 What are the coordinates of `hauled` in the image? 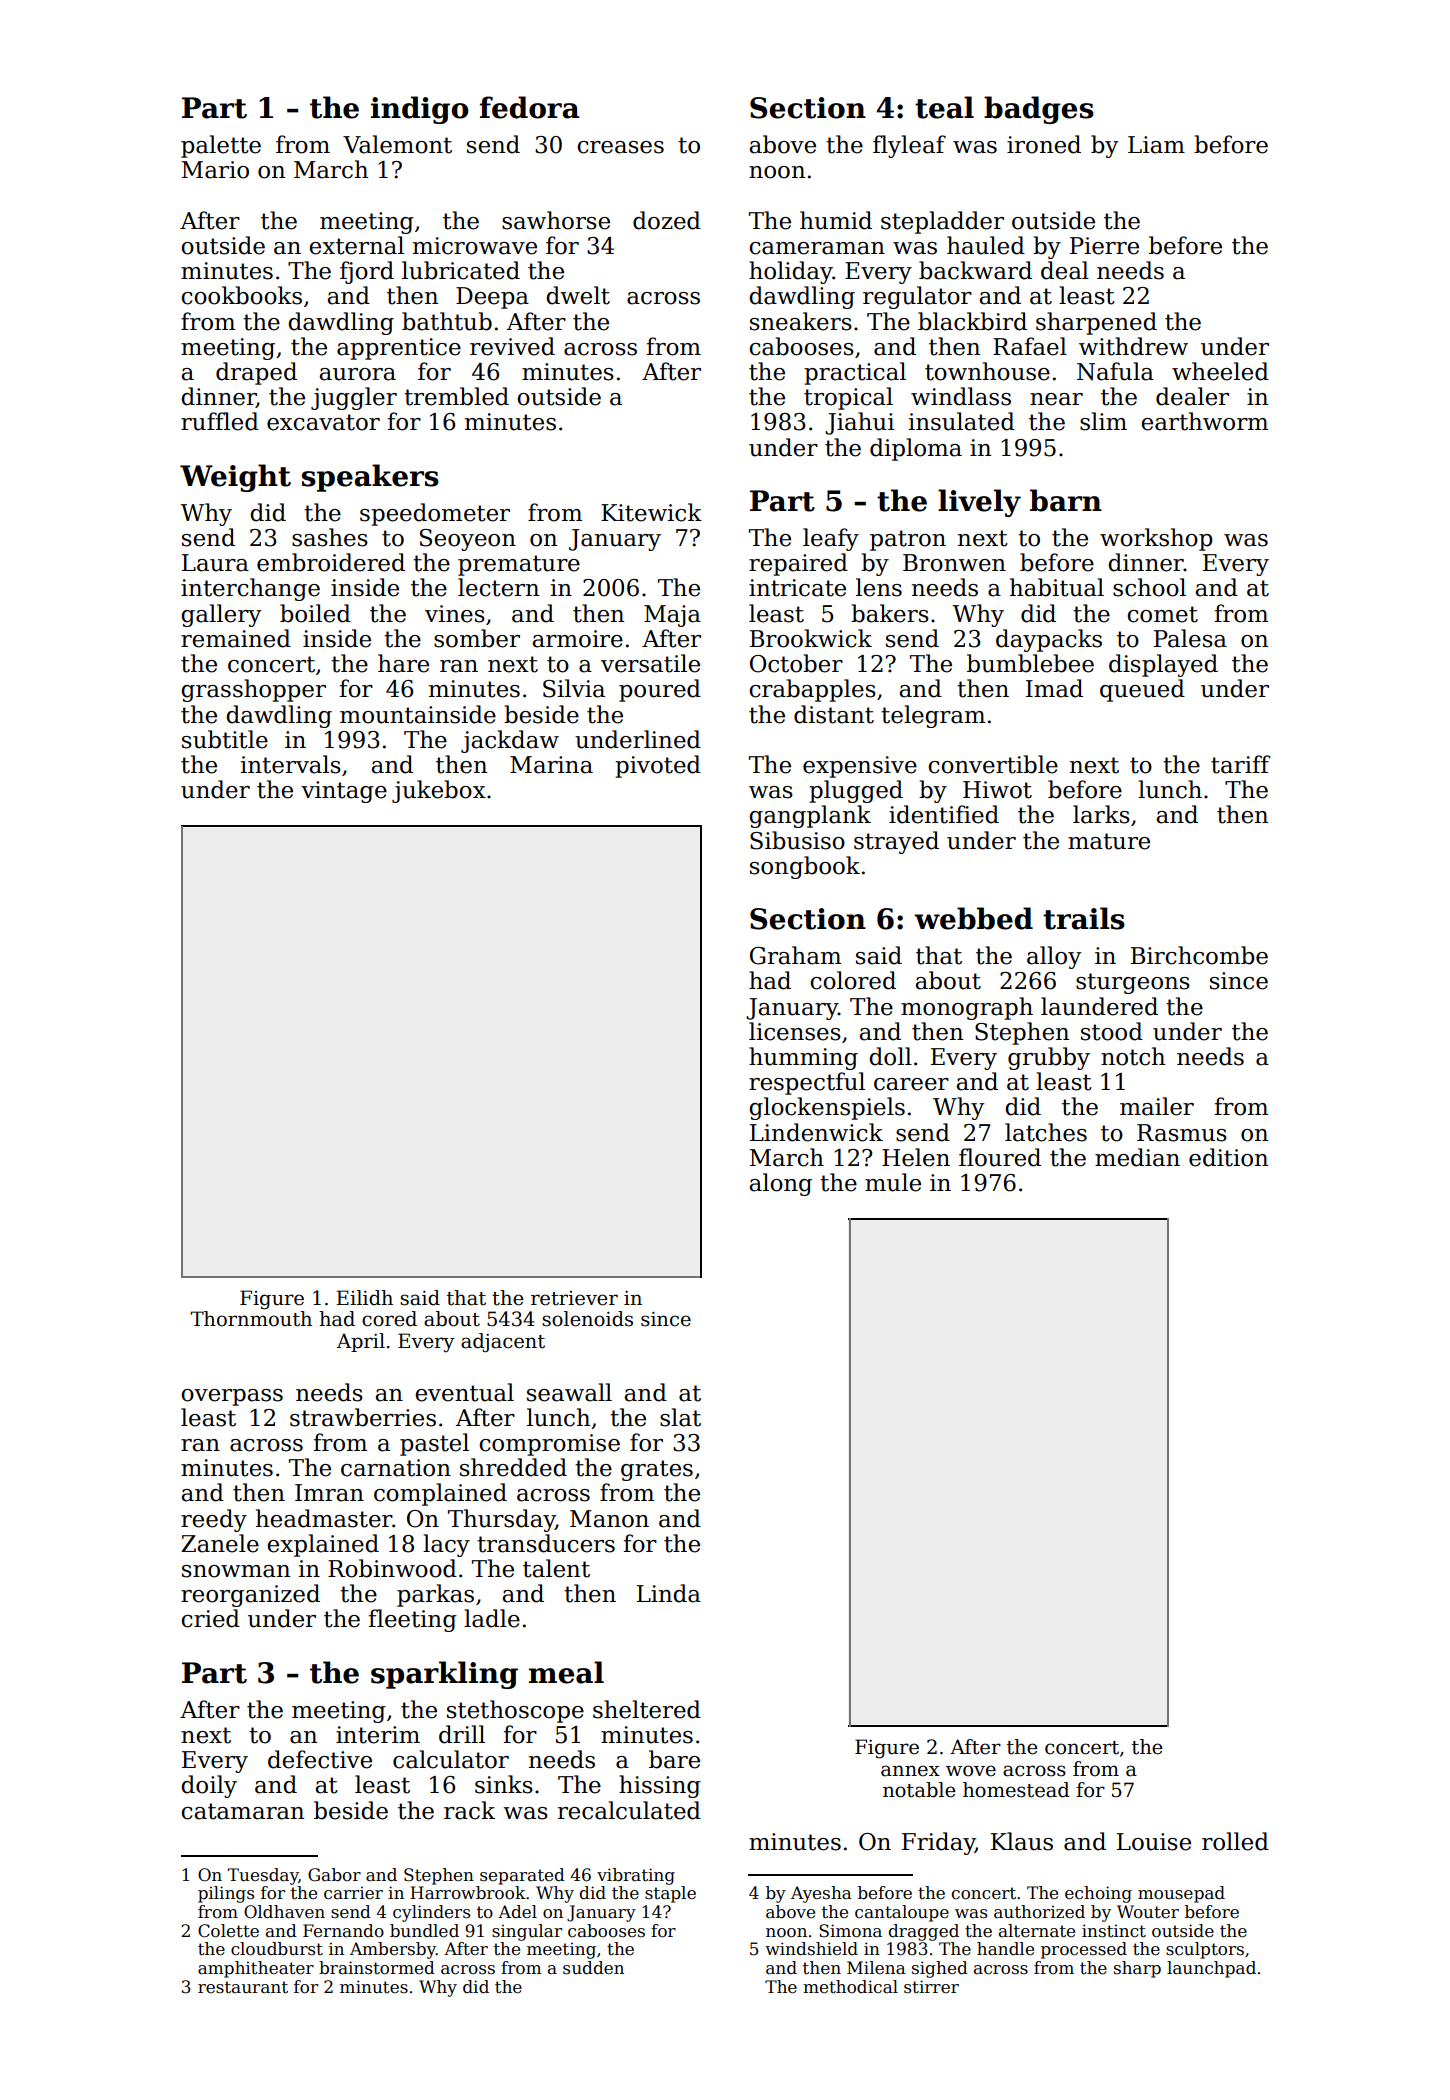 It's located at (986, 245).
